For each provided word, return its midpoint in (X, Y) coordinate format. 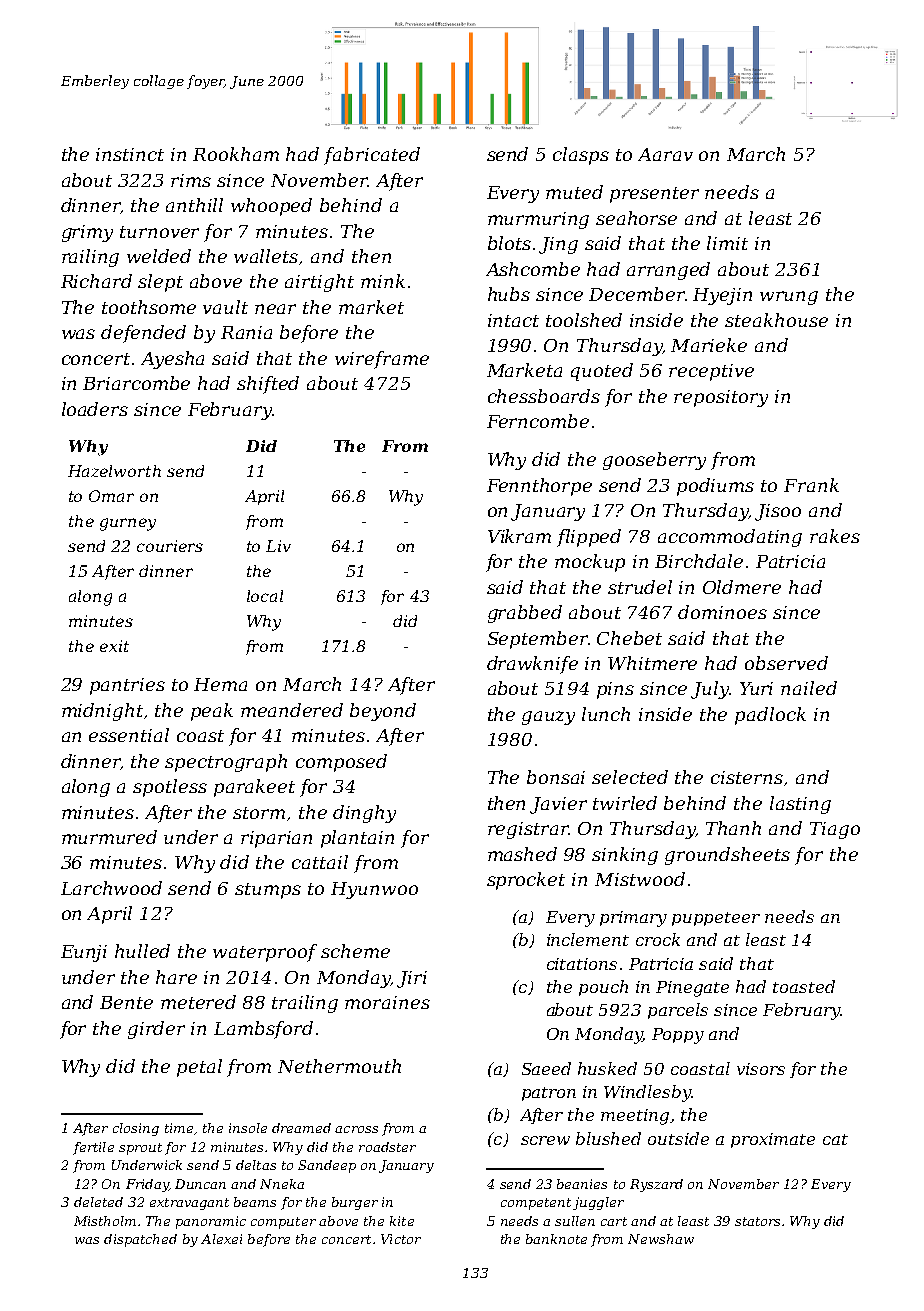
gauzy (548, 718)
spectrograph (226, 763)
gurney (128, 524)
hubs (509, 294)
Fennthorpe (539, 487)
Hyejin (722, 296)
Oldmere (742, 587)
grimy (87, 233)
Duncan (200, 1184)
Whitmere (652, 663)
